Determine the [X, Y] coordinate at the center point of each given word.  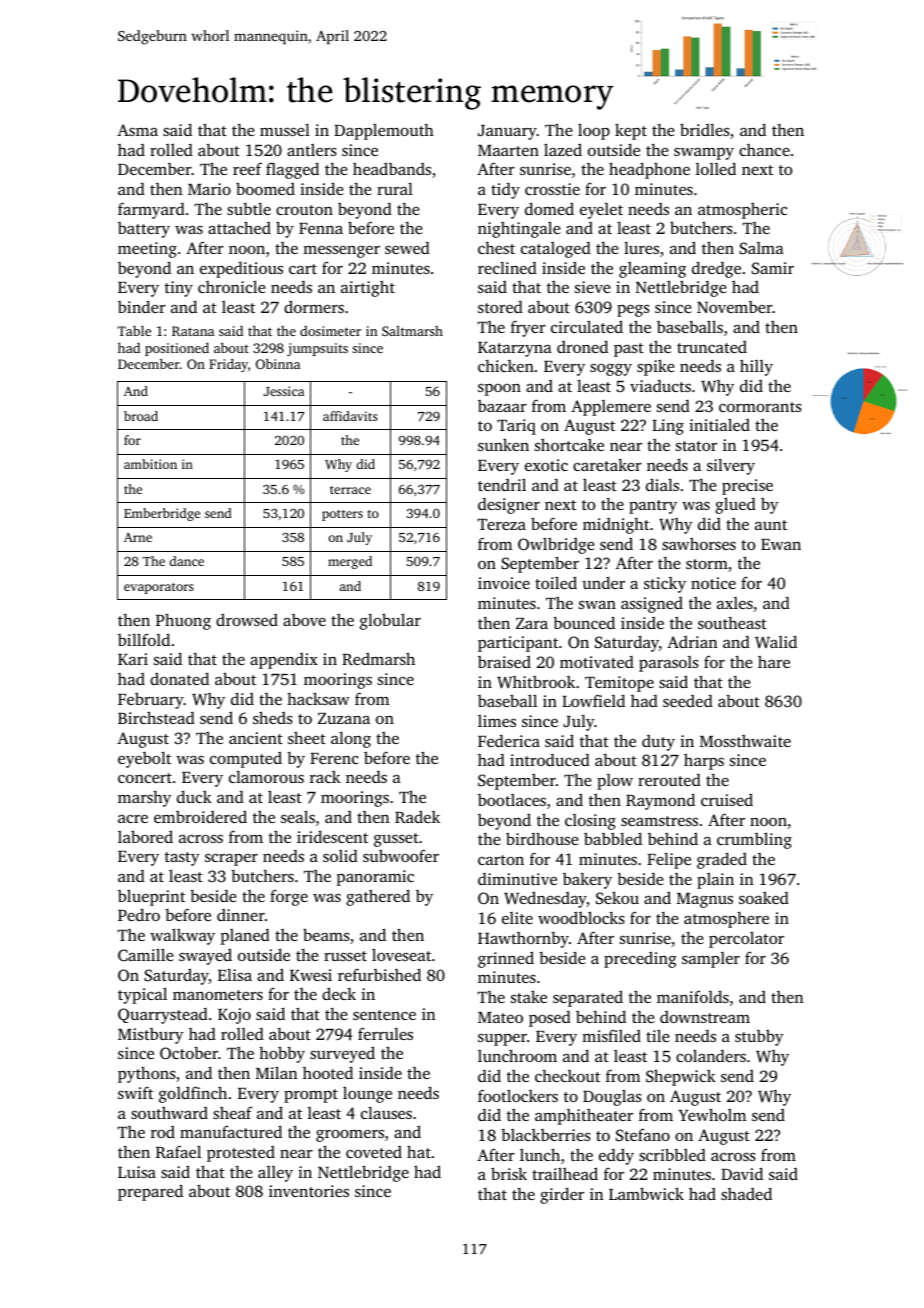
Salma [761, 248]
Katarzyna [515, 349]
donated [179, 678]
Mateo [500, 1017]
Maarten [508, 150]
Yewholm [712, 1114]
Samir [773, 268]
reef [247, 168]
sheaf [232, 1112]
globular [390, 621]
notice [713, 583]
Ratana [193, 331]
